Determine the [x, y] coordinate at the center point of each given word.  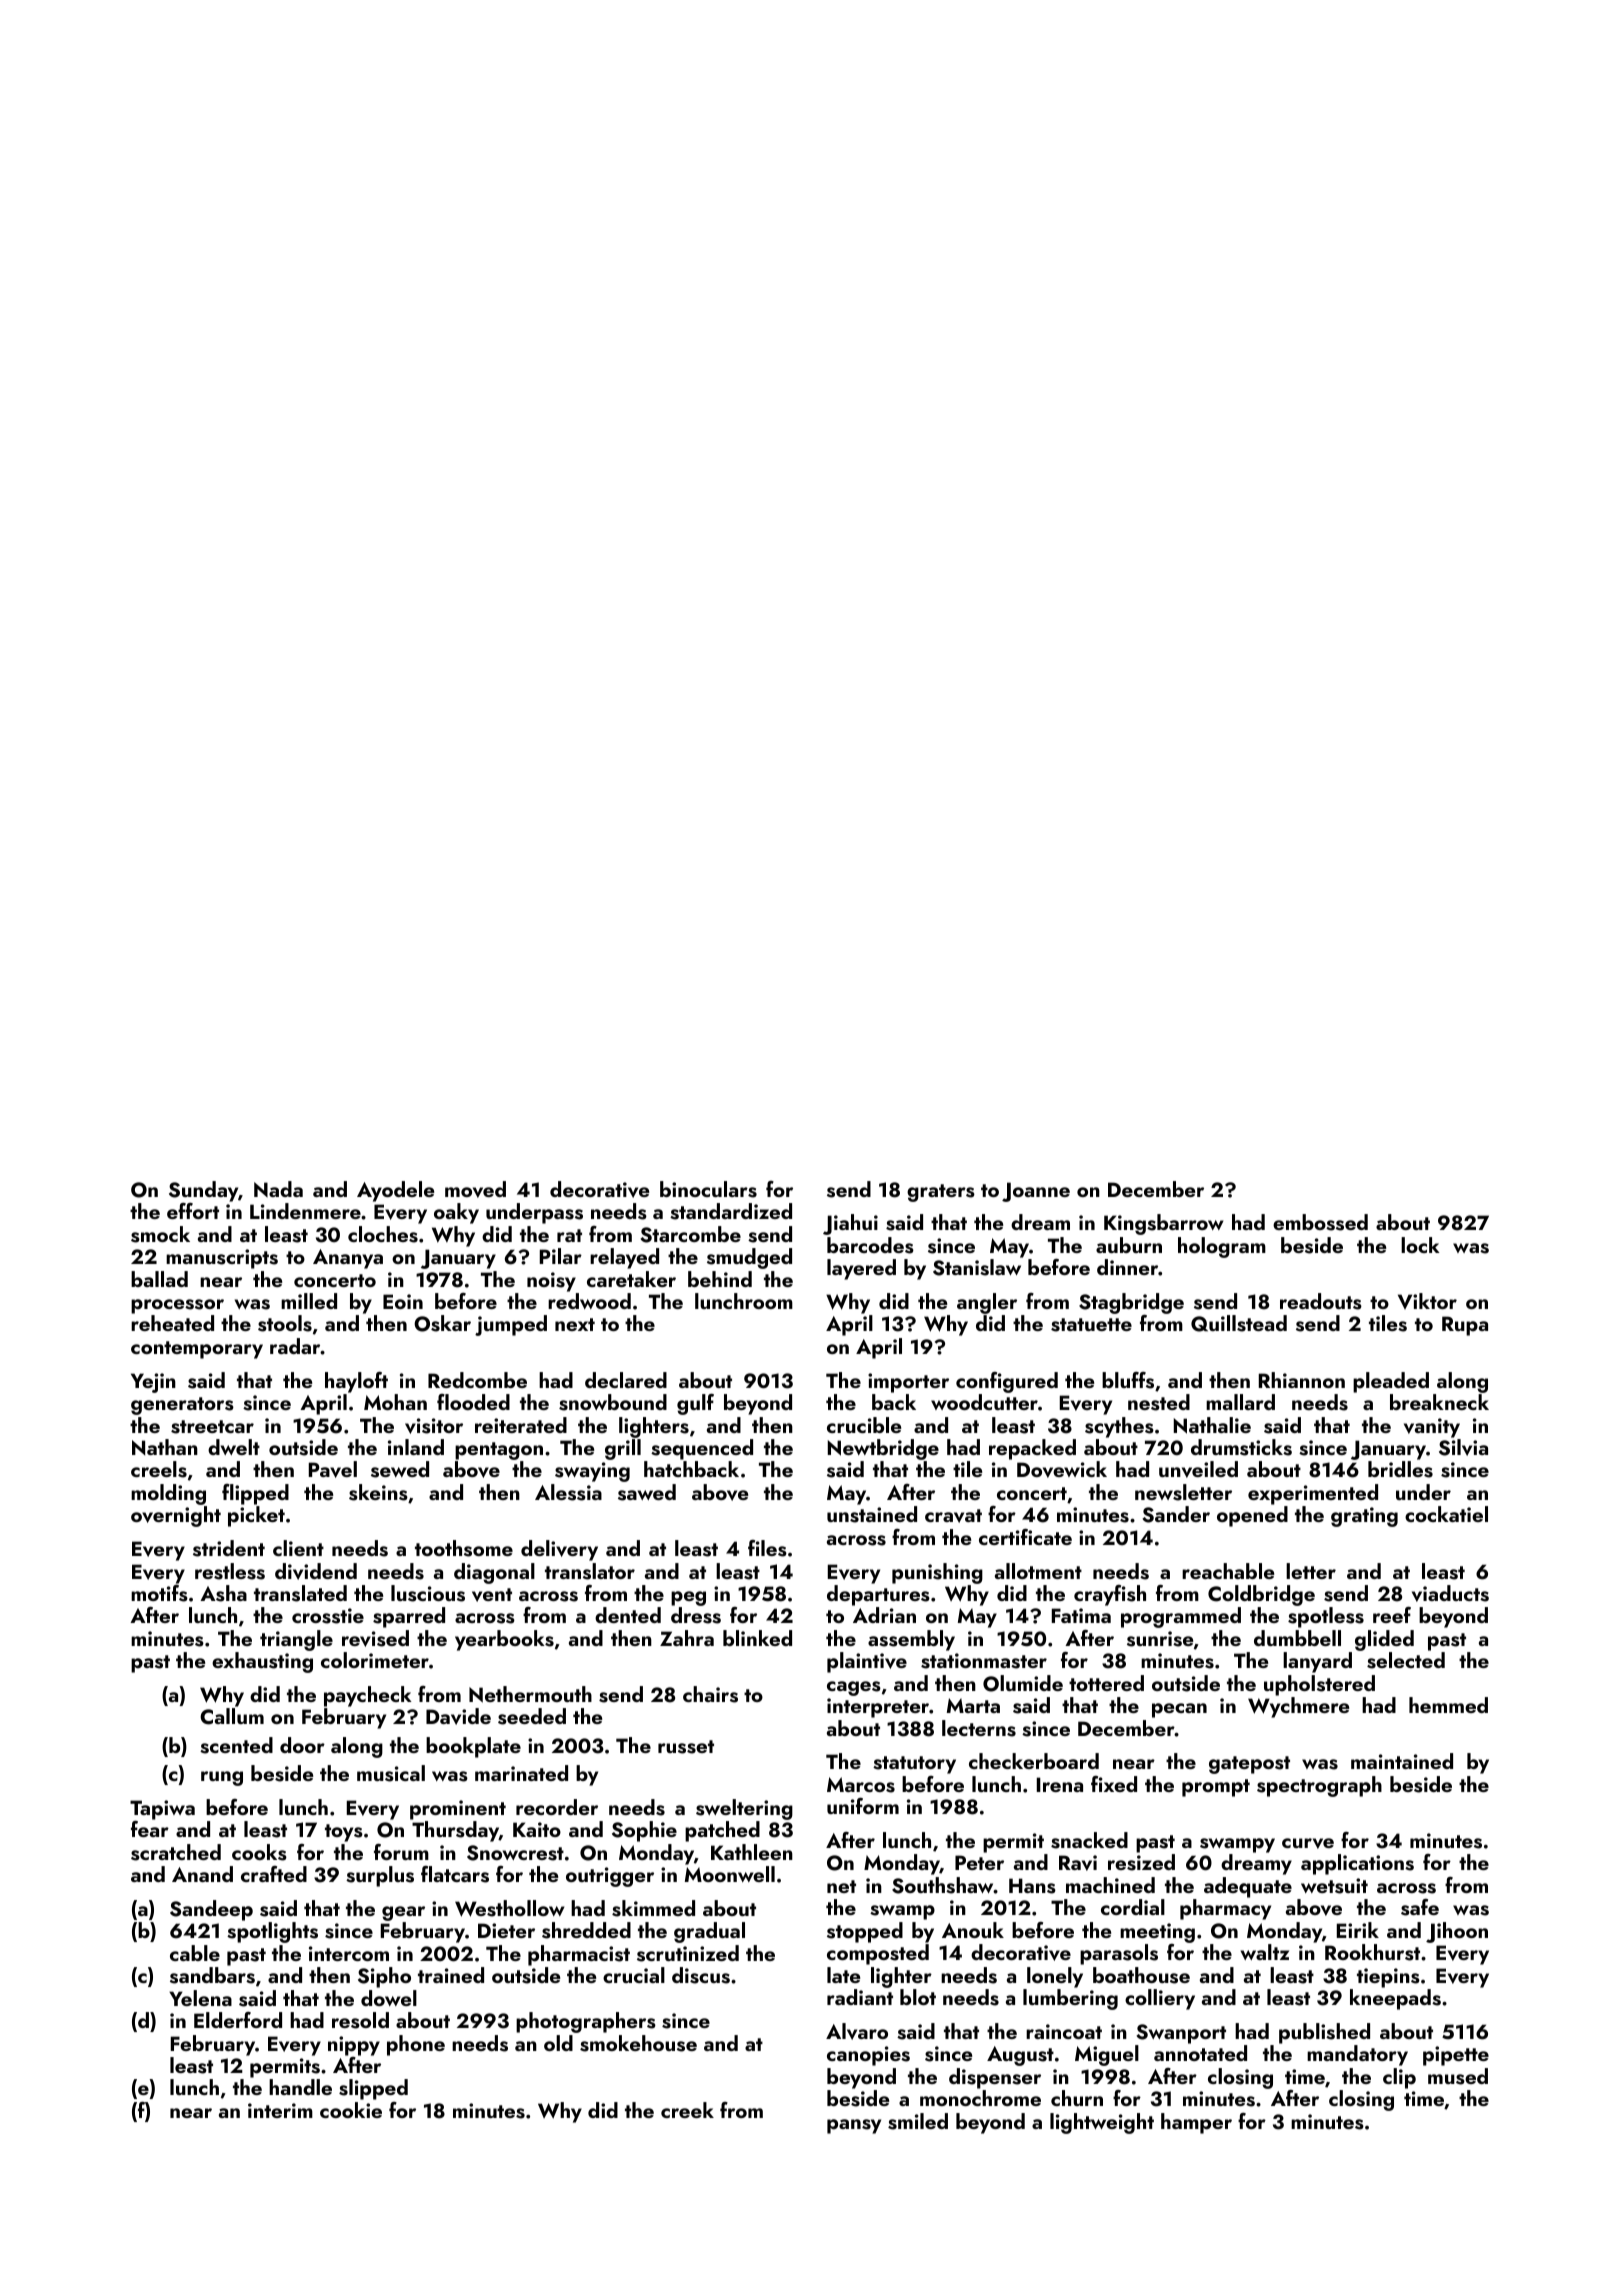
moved [475, 1189]
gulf [695, 1404]
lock [1420, 1245]
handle [300, 2087]
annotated [1200, 2053]
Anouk [973, 1930]
